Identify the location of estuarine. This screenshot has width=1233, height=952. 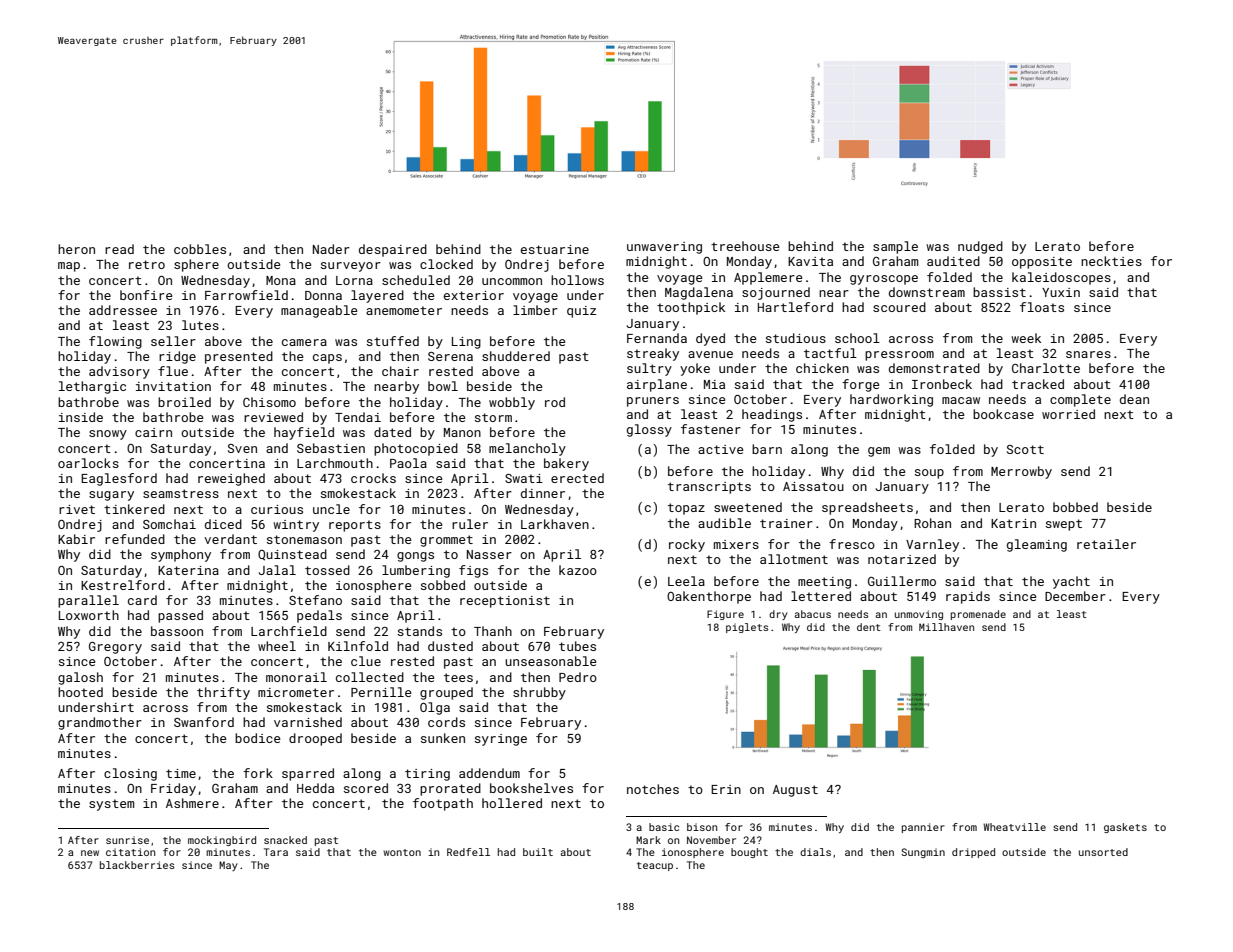
(555, 249).
